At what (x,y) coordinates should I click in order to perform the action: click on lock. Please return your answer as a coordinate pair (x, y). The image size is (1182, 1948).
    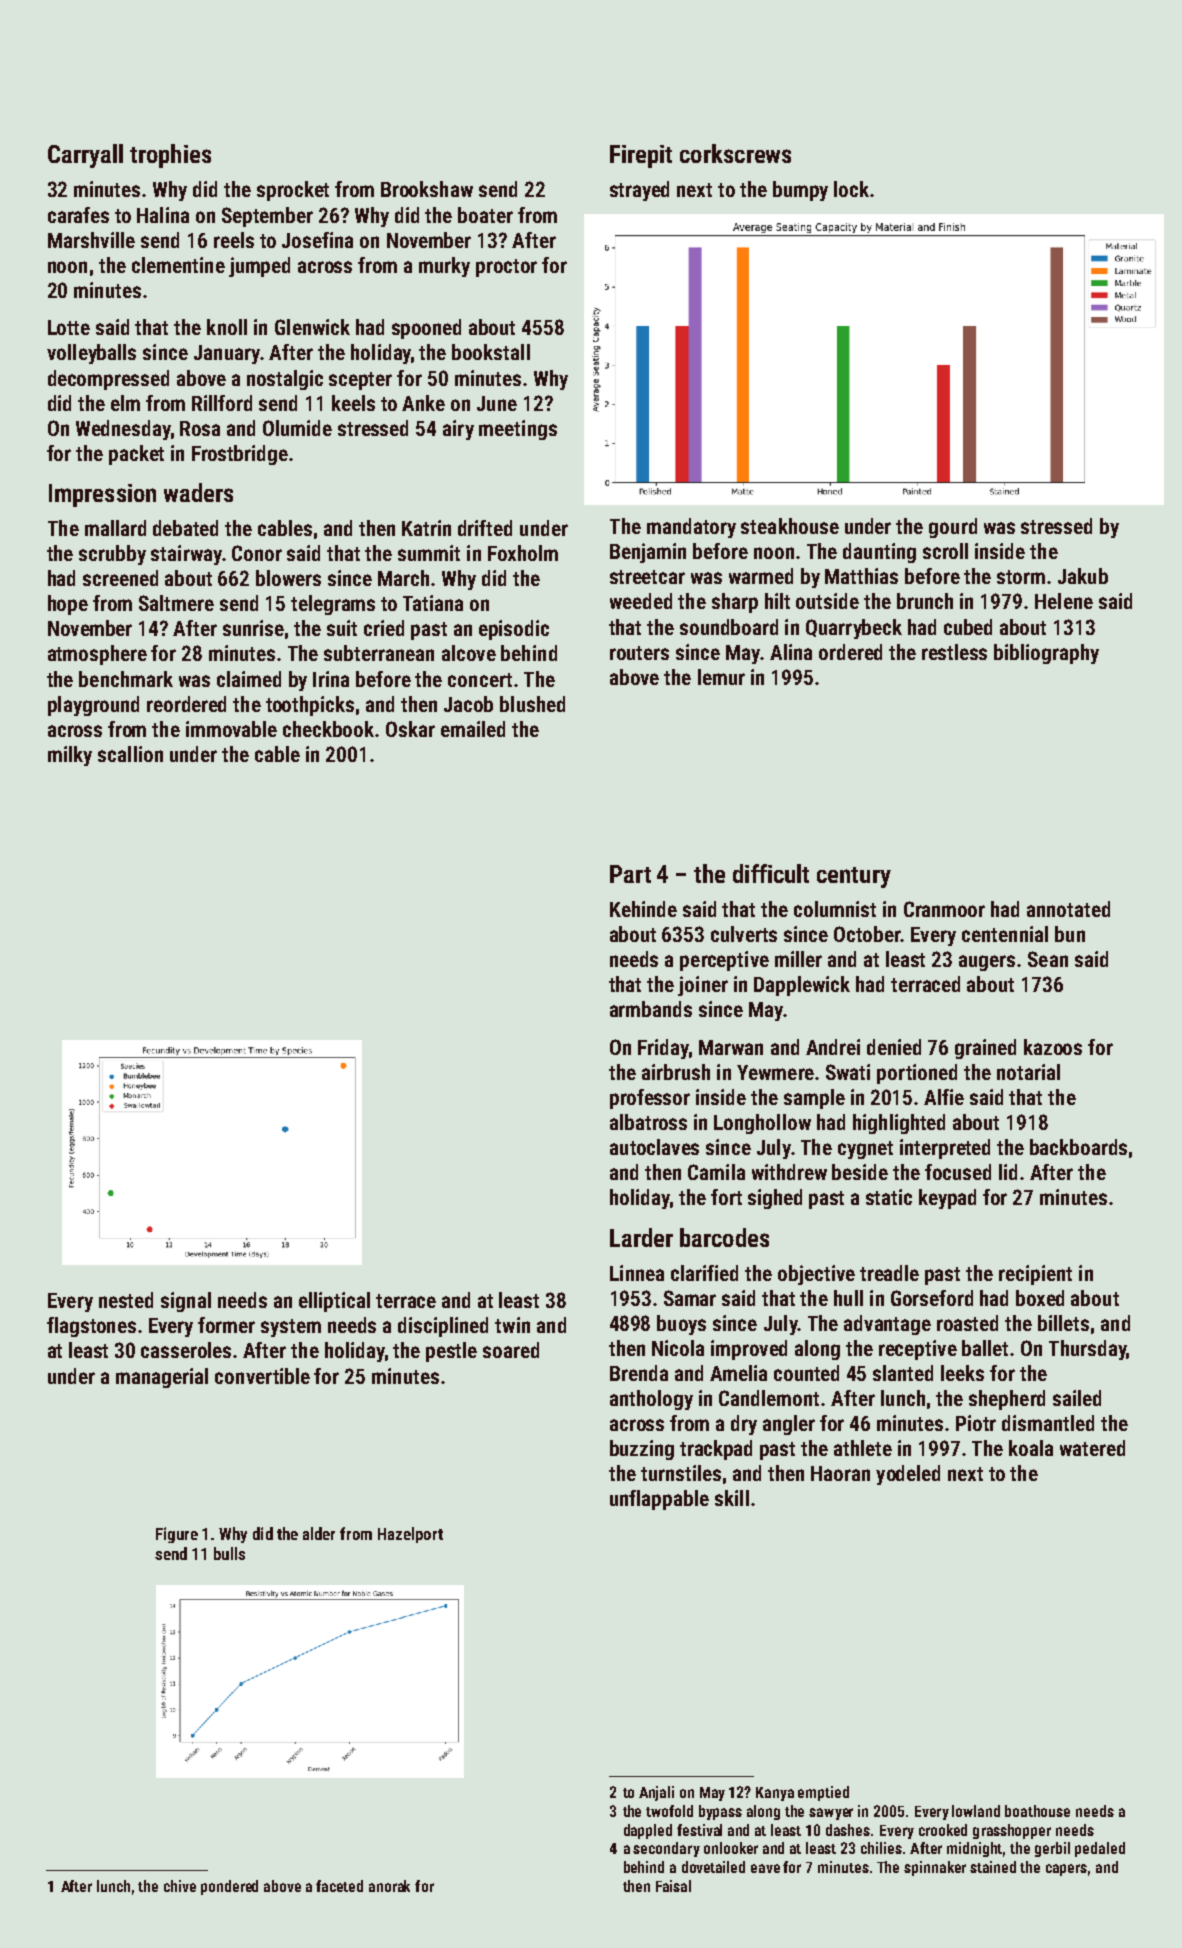
    Looking at the image, I should click on (851, 189).
